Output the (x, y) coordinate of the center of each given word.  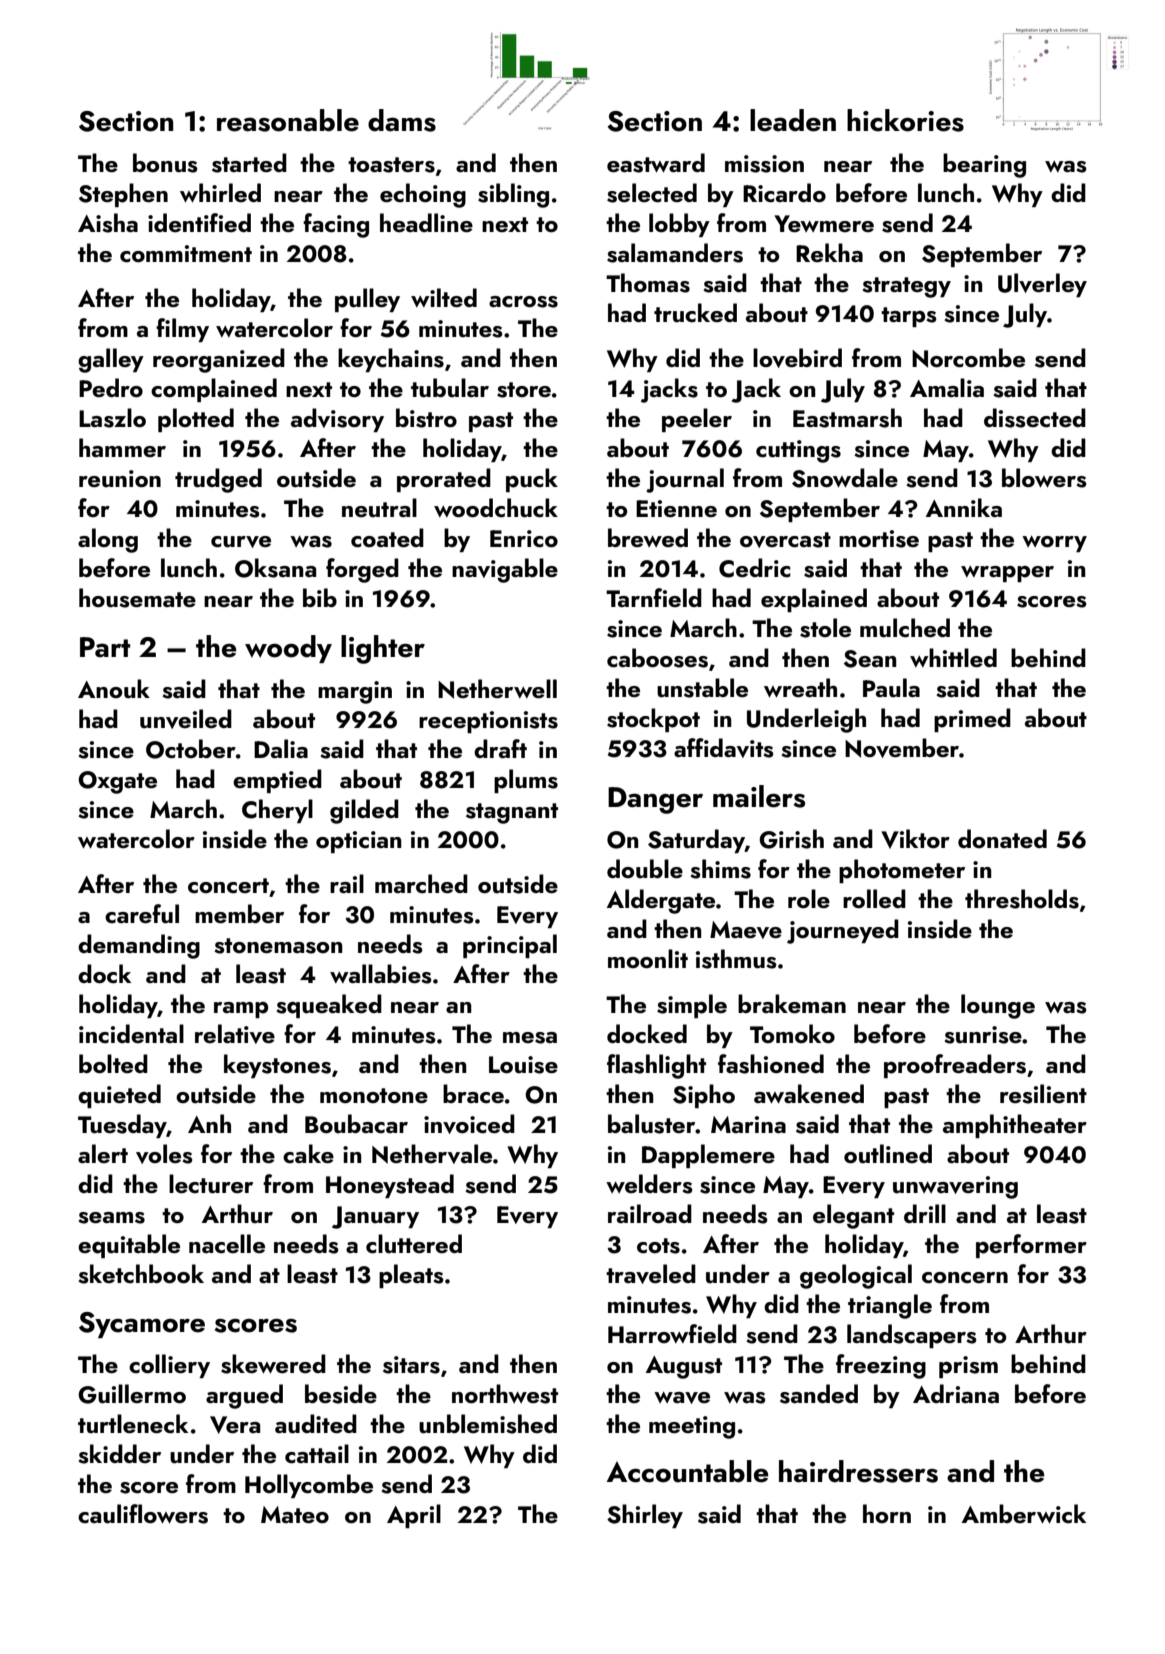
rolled (874, 898)
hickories (905, 120)
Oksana (275, 568)
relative (235, 1034)
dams (402, 120)
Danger (655, 800)
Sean (870, 659)
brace (473, 1093)
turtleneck (133, 1424)
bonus (165, 163)
